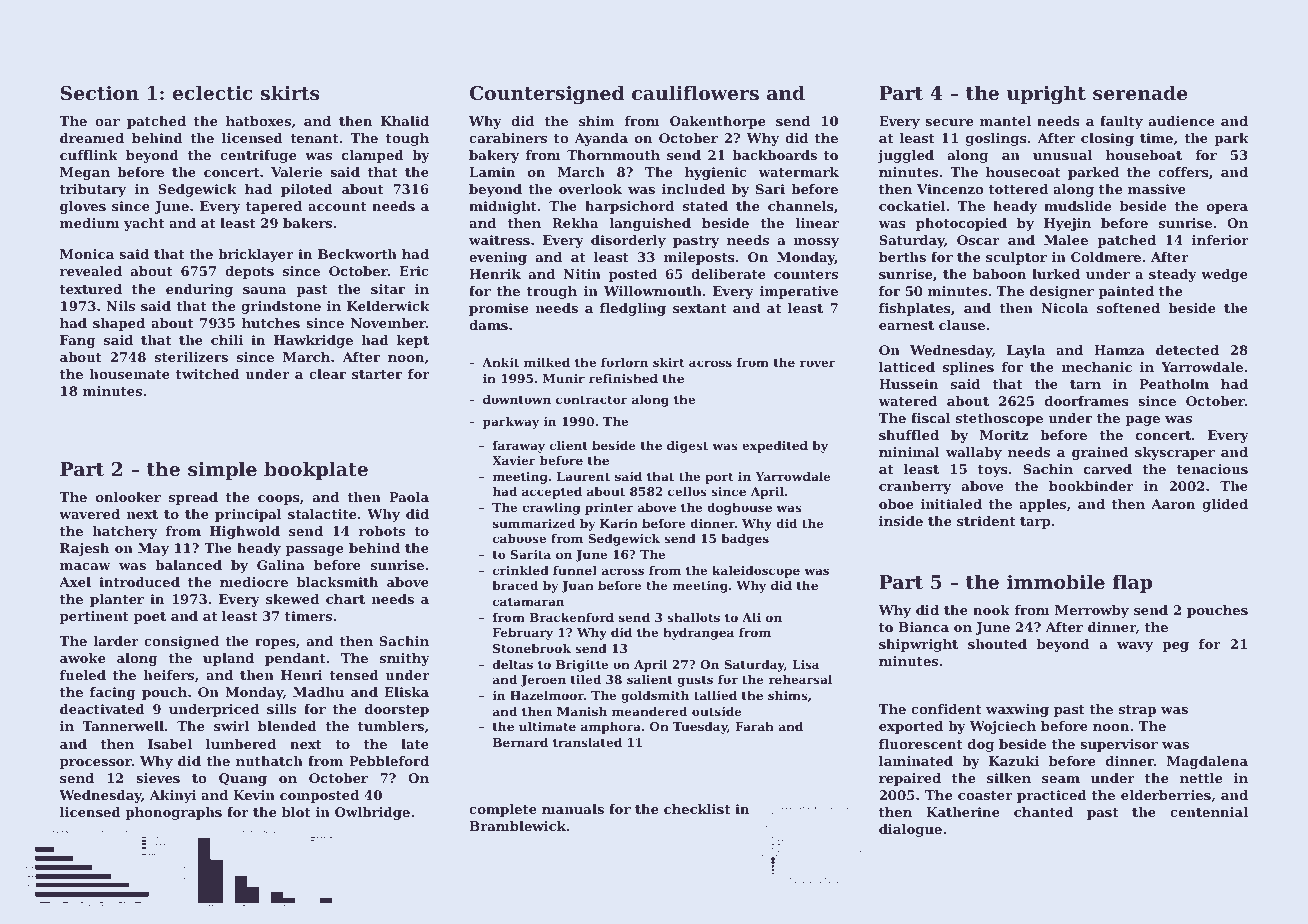  What do you see at coordinates (208, 374) in the screenshot?
I see `twitched` at bounding box center [208, 374].
